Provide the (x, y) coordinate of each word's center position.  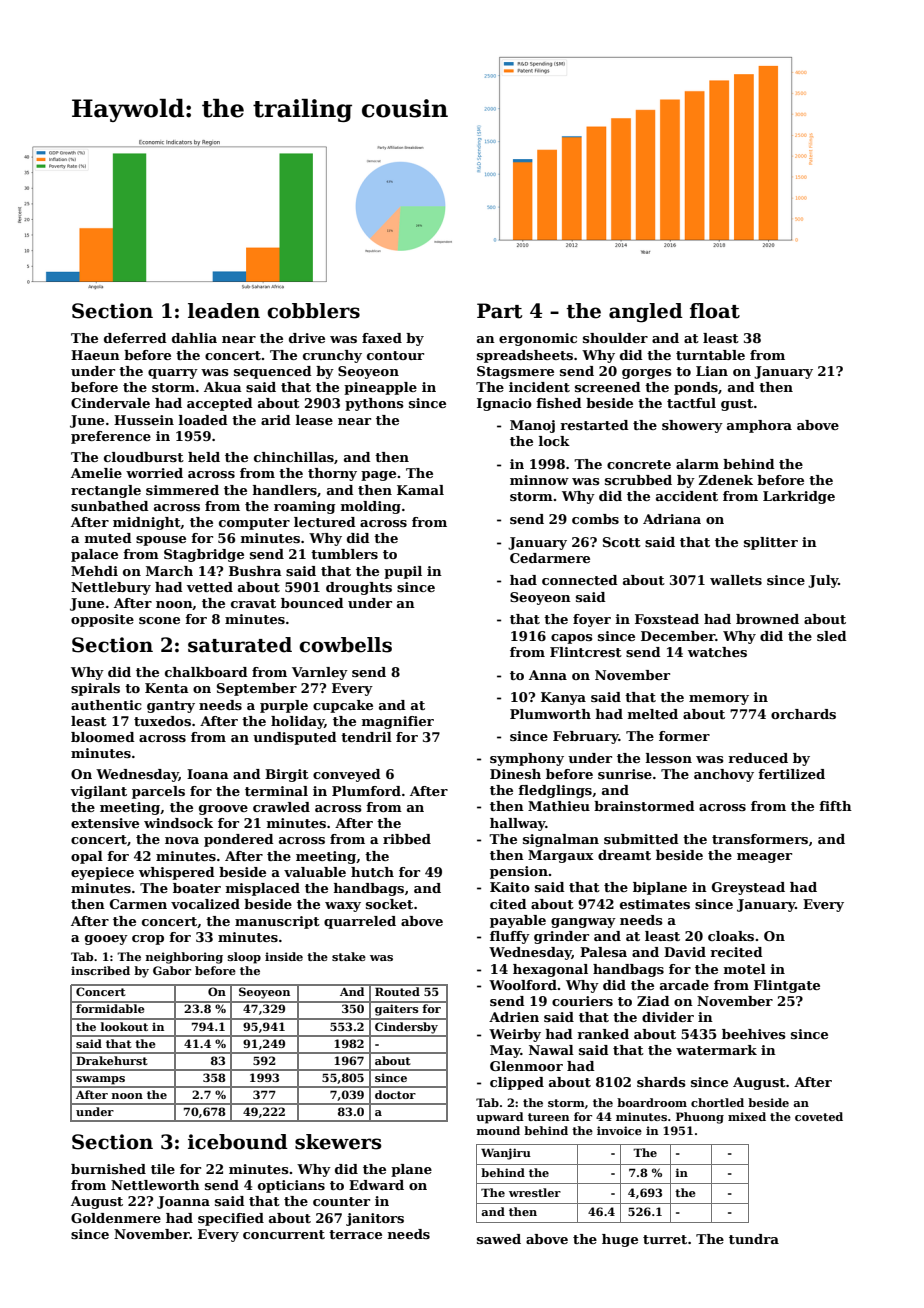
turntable (710, 355)
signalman (561, 840)
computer (254, 524)
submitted (641, 839)
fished (559, 403)
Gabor (172, 970)
